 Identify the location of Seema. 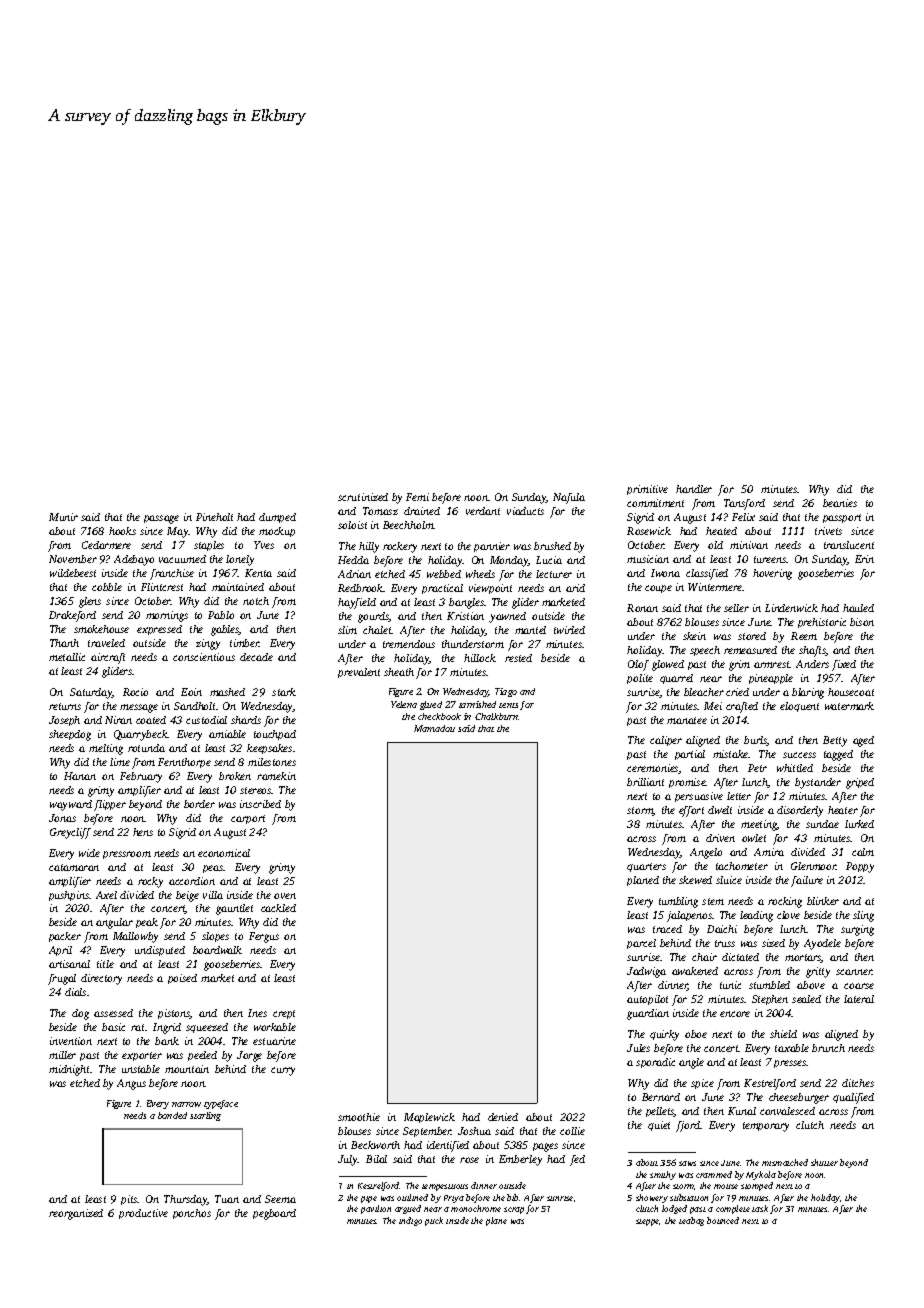
(280, 1199).
